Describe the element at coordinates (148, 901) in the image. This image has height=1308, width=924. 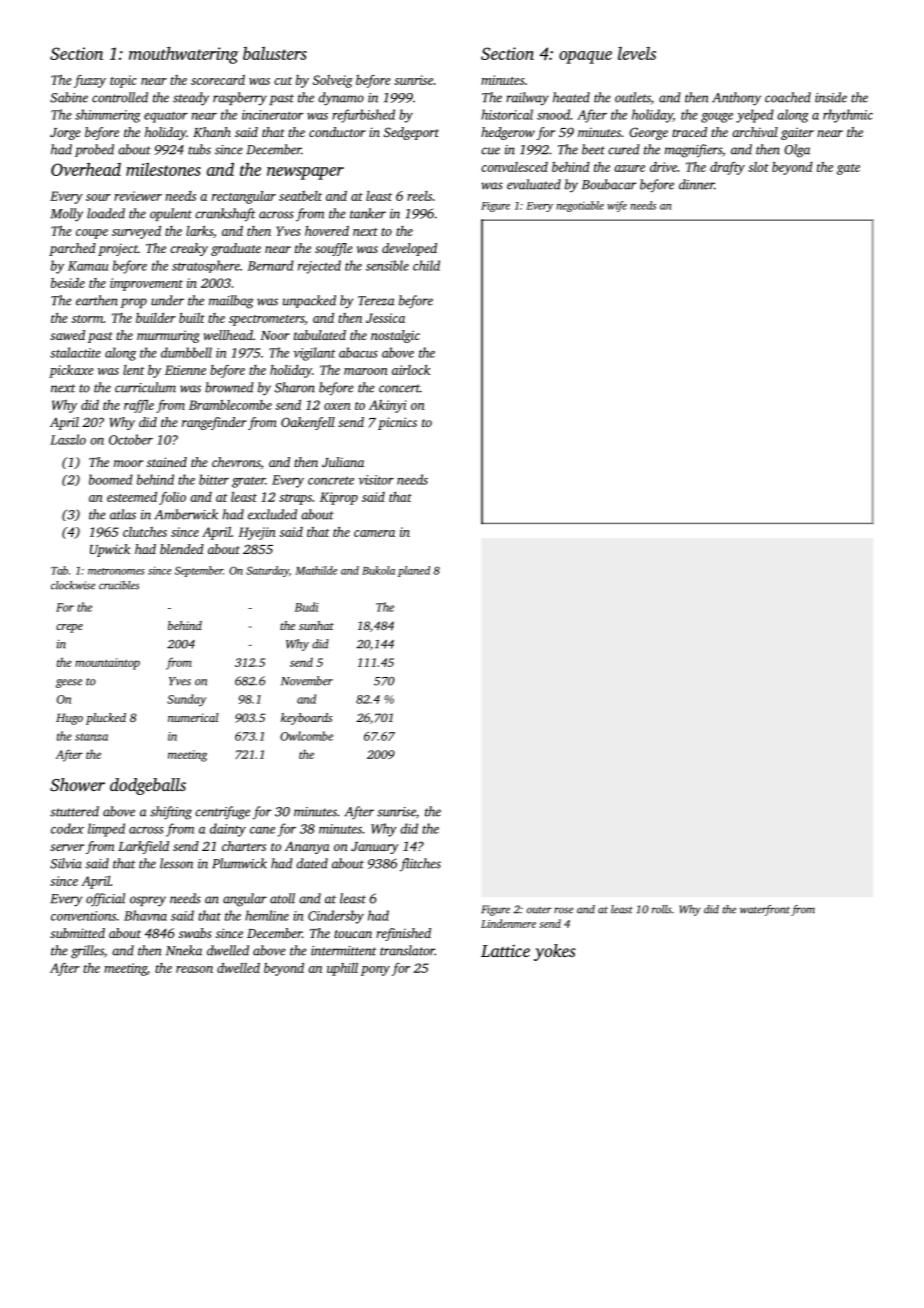
I see `osprey` at that location.
